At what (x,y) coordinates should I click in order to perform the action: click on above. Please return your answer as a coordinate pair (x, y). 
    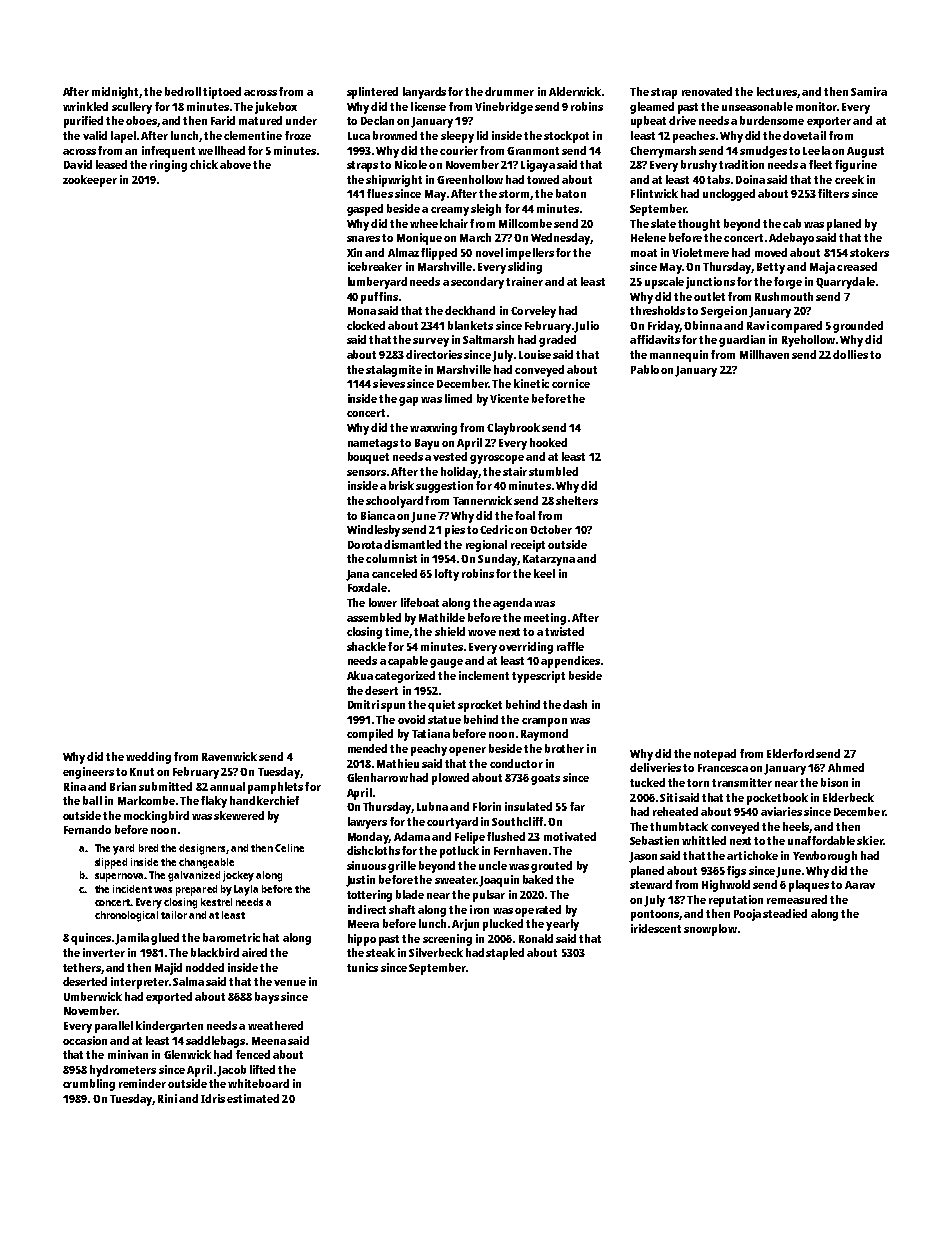
    Looking at the image, I should click on (235, 164).
